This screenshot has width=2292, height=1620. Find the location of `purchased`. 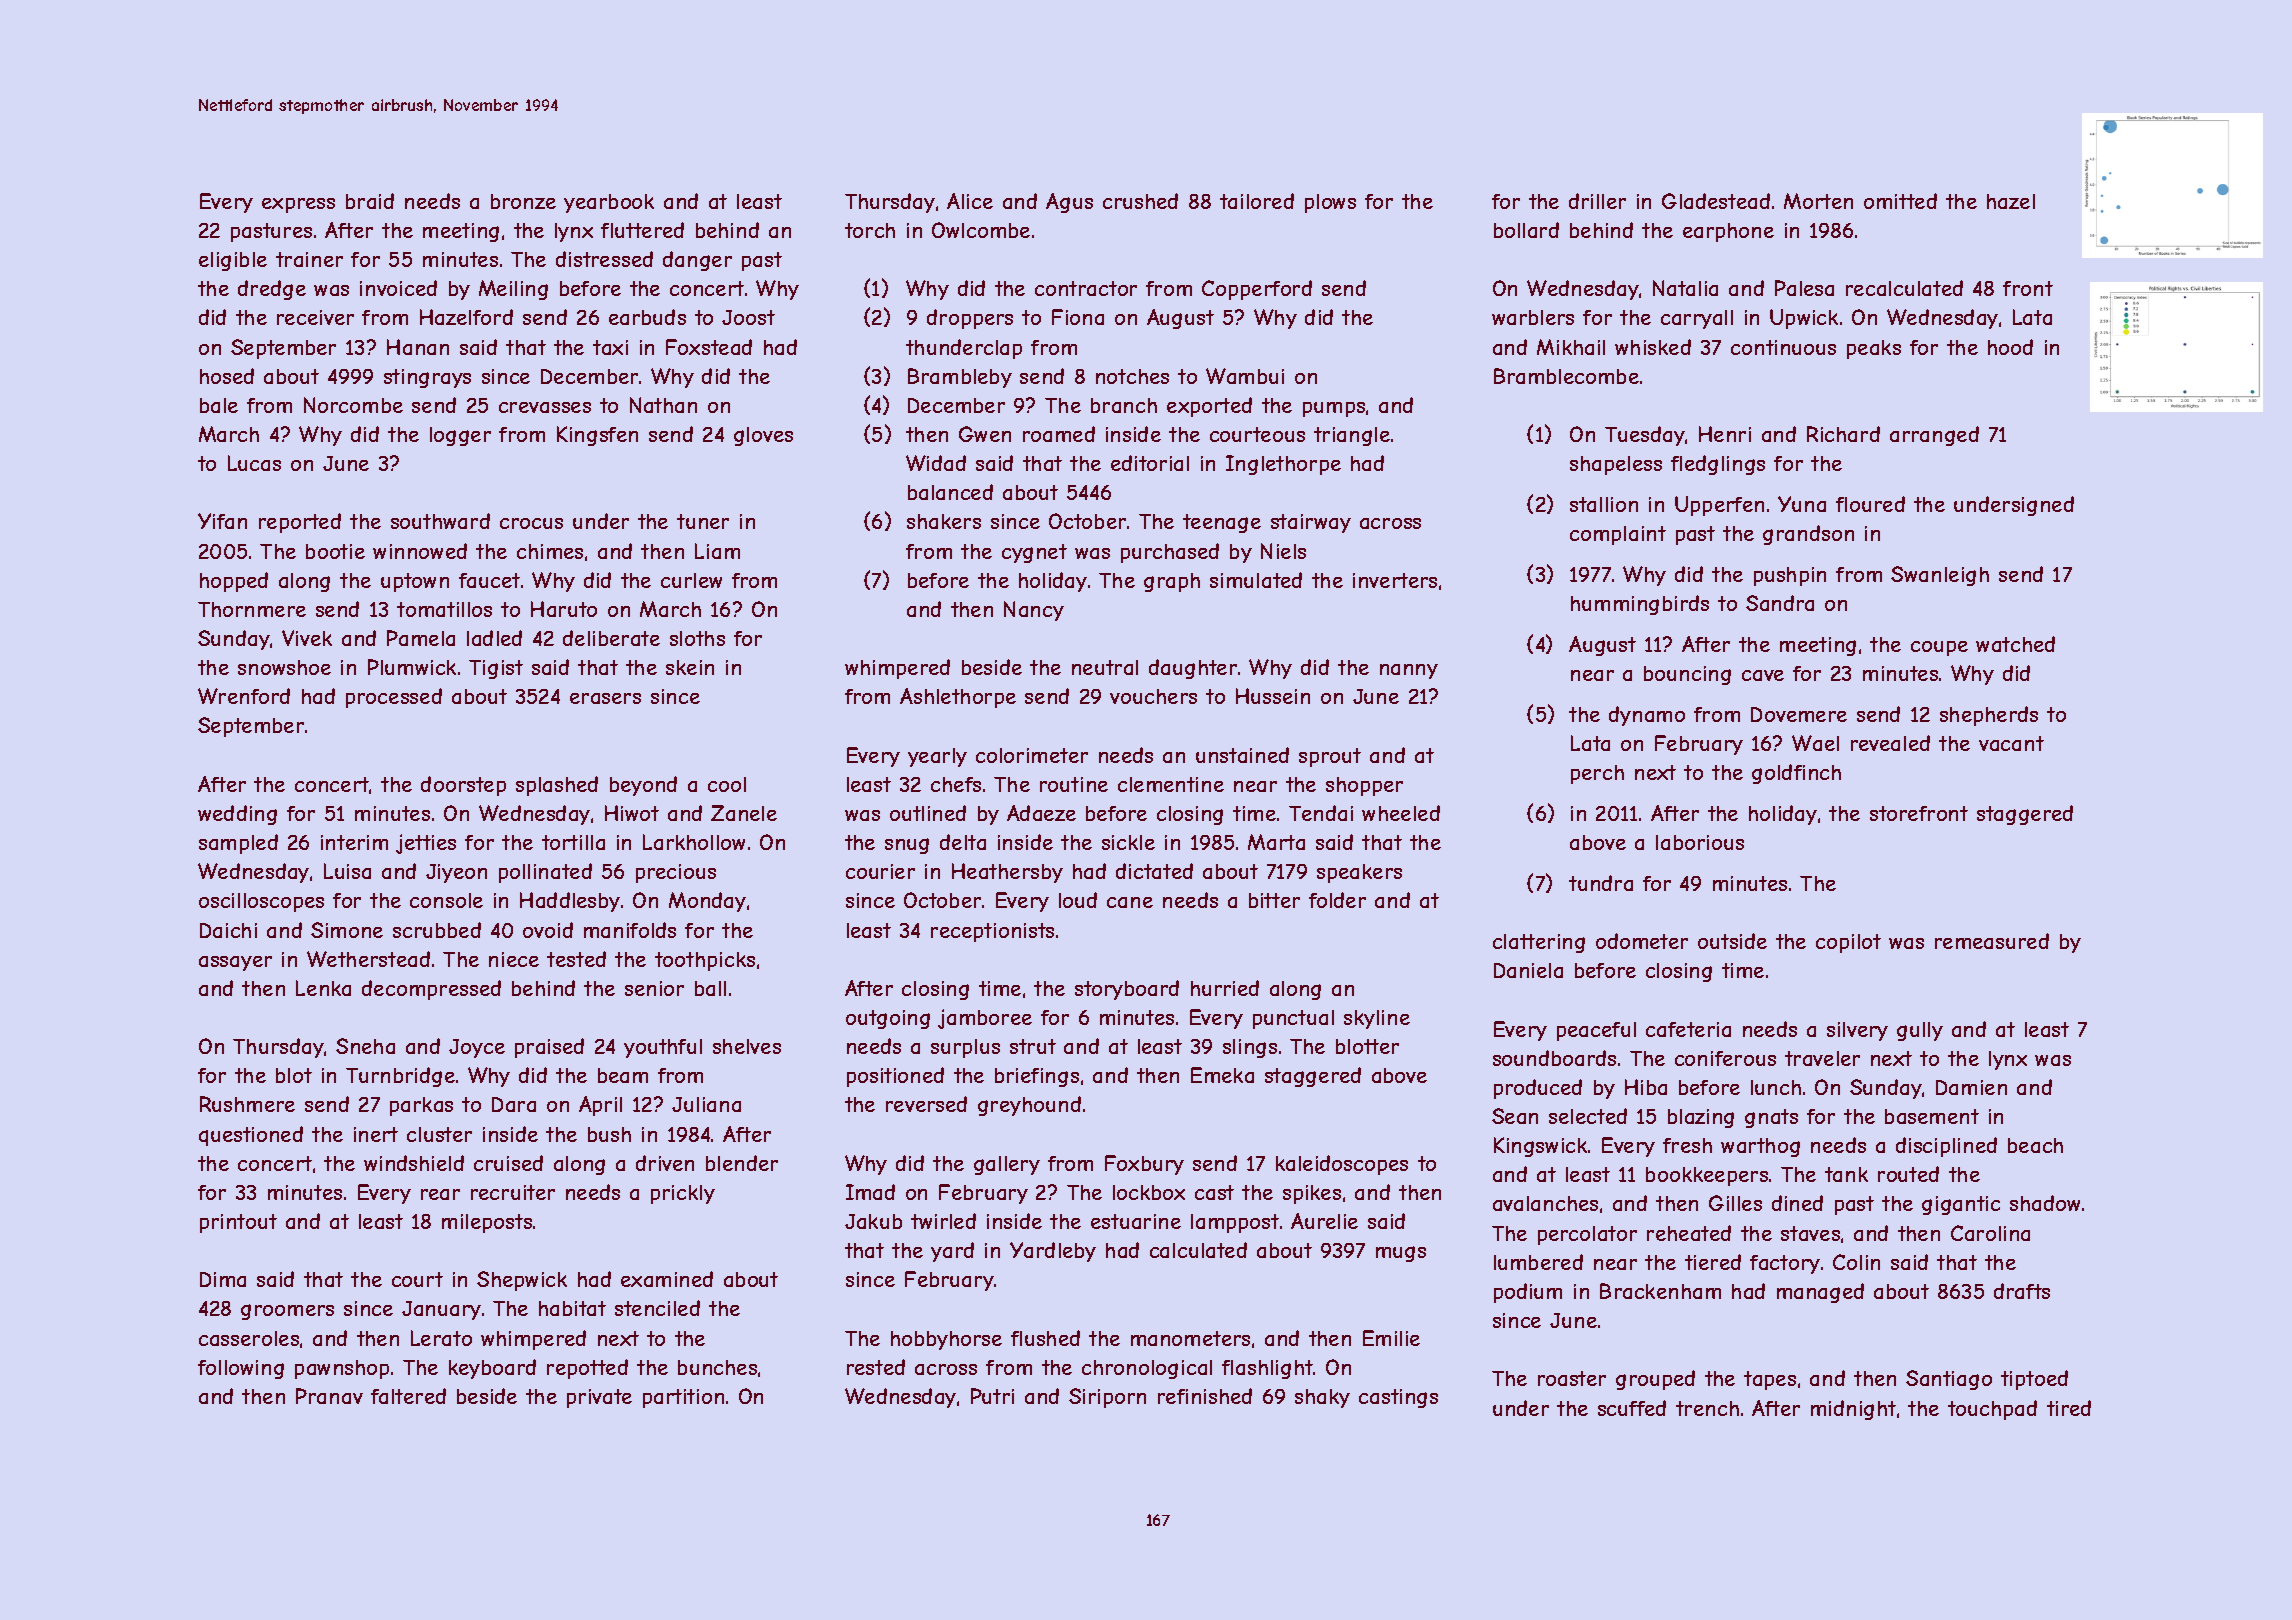

purchased is located at coordinates (1170, 553).
